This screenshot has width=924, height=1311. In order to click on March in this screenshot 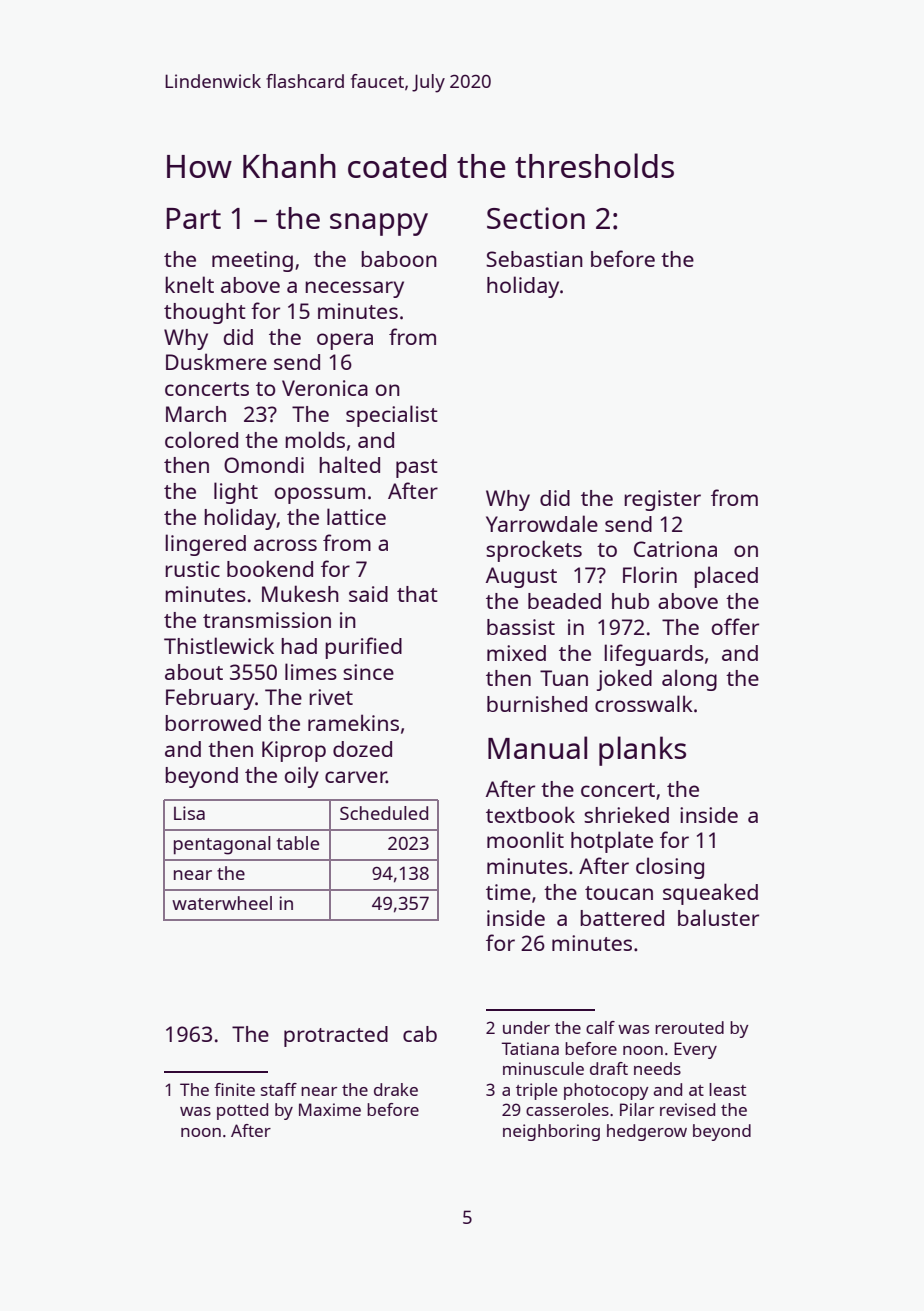, I will do `click(196, 414)`.
